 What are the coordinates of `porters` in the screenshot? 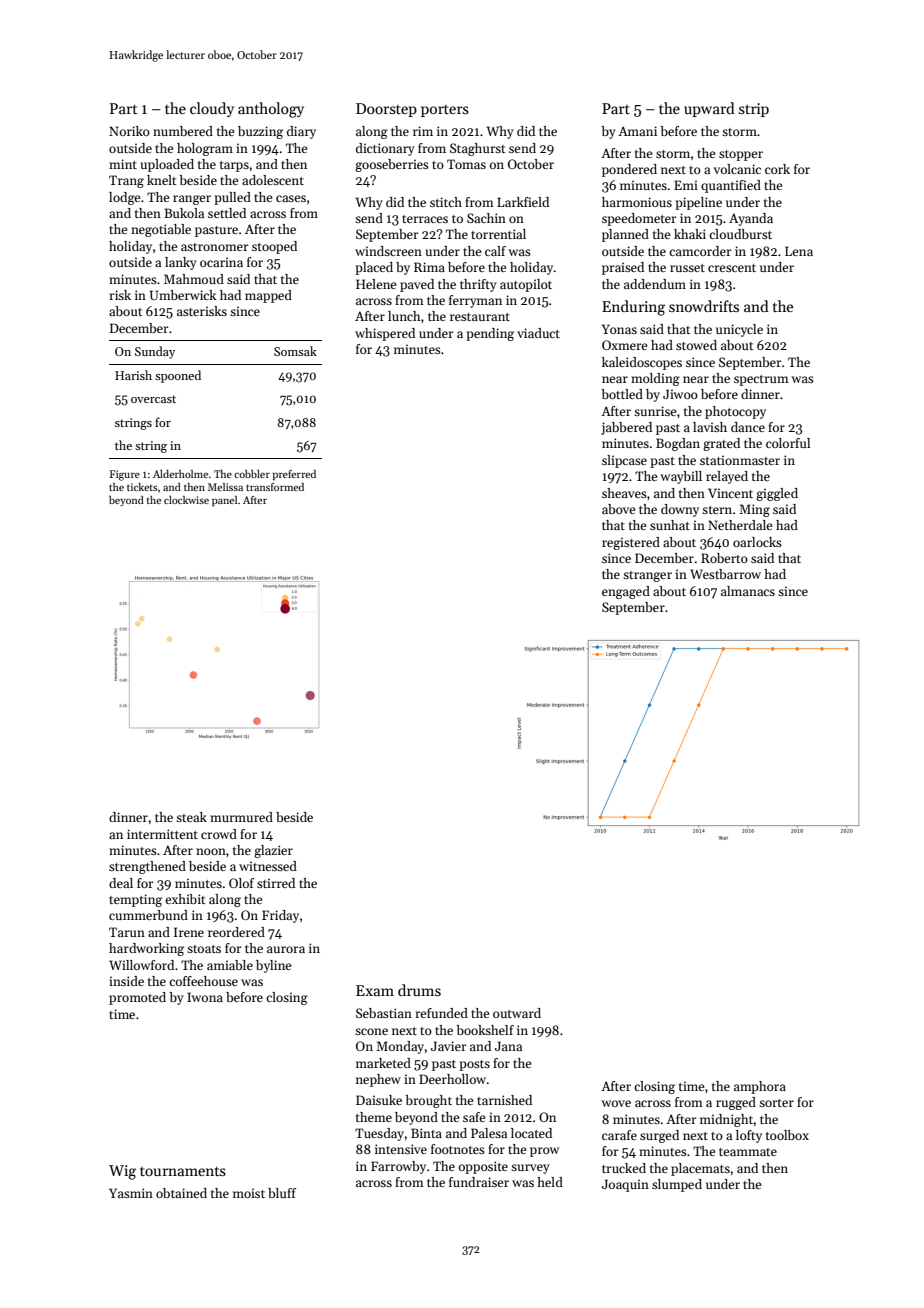 It's located at (445, 111).
